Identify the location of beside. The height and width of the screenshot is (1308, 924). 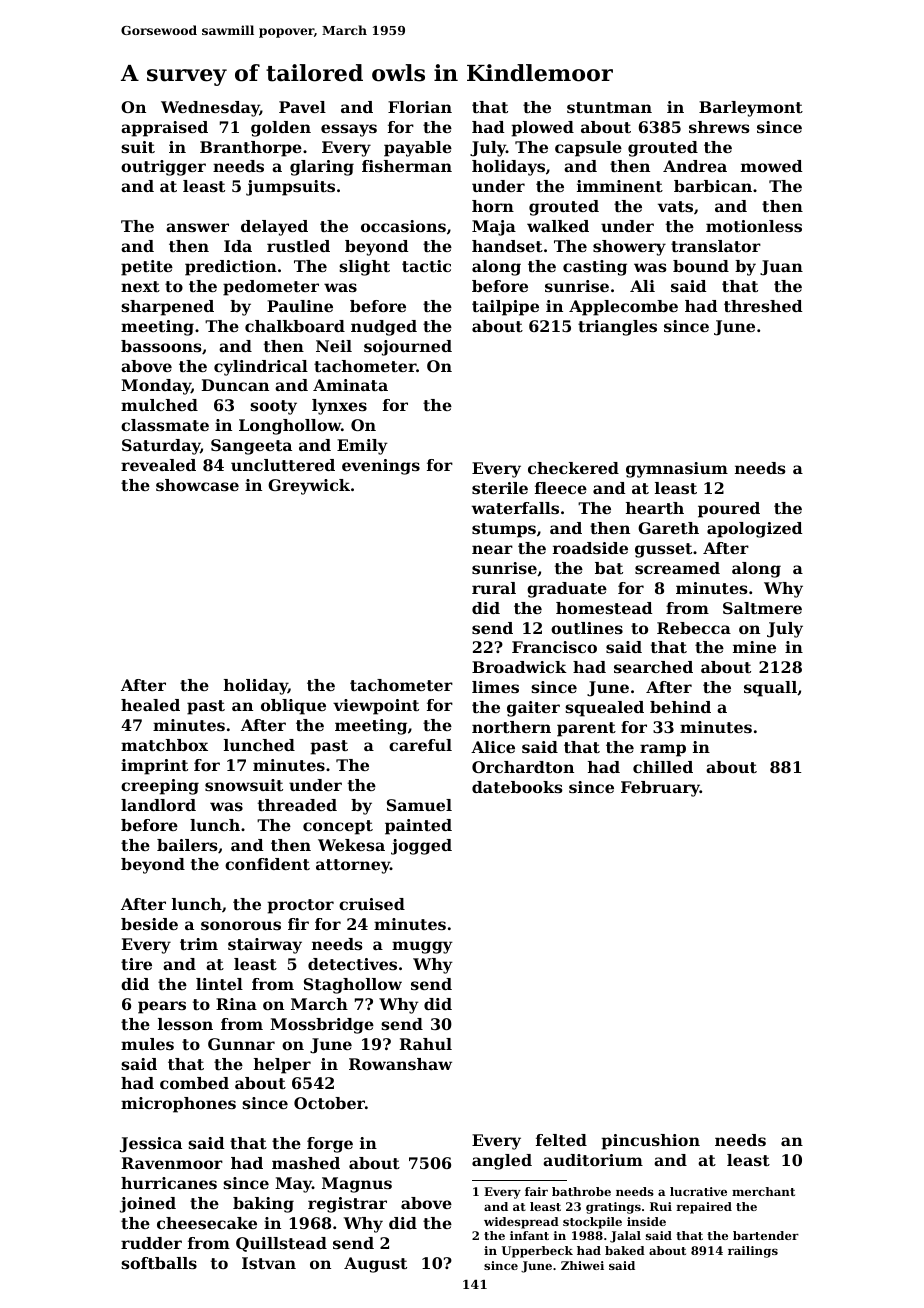
(149, 924).
